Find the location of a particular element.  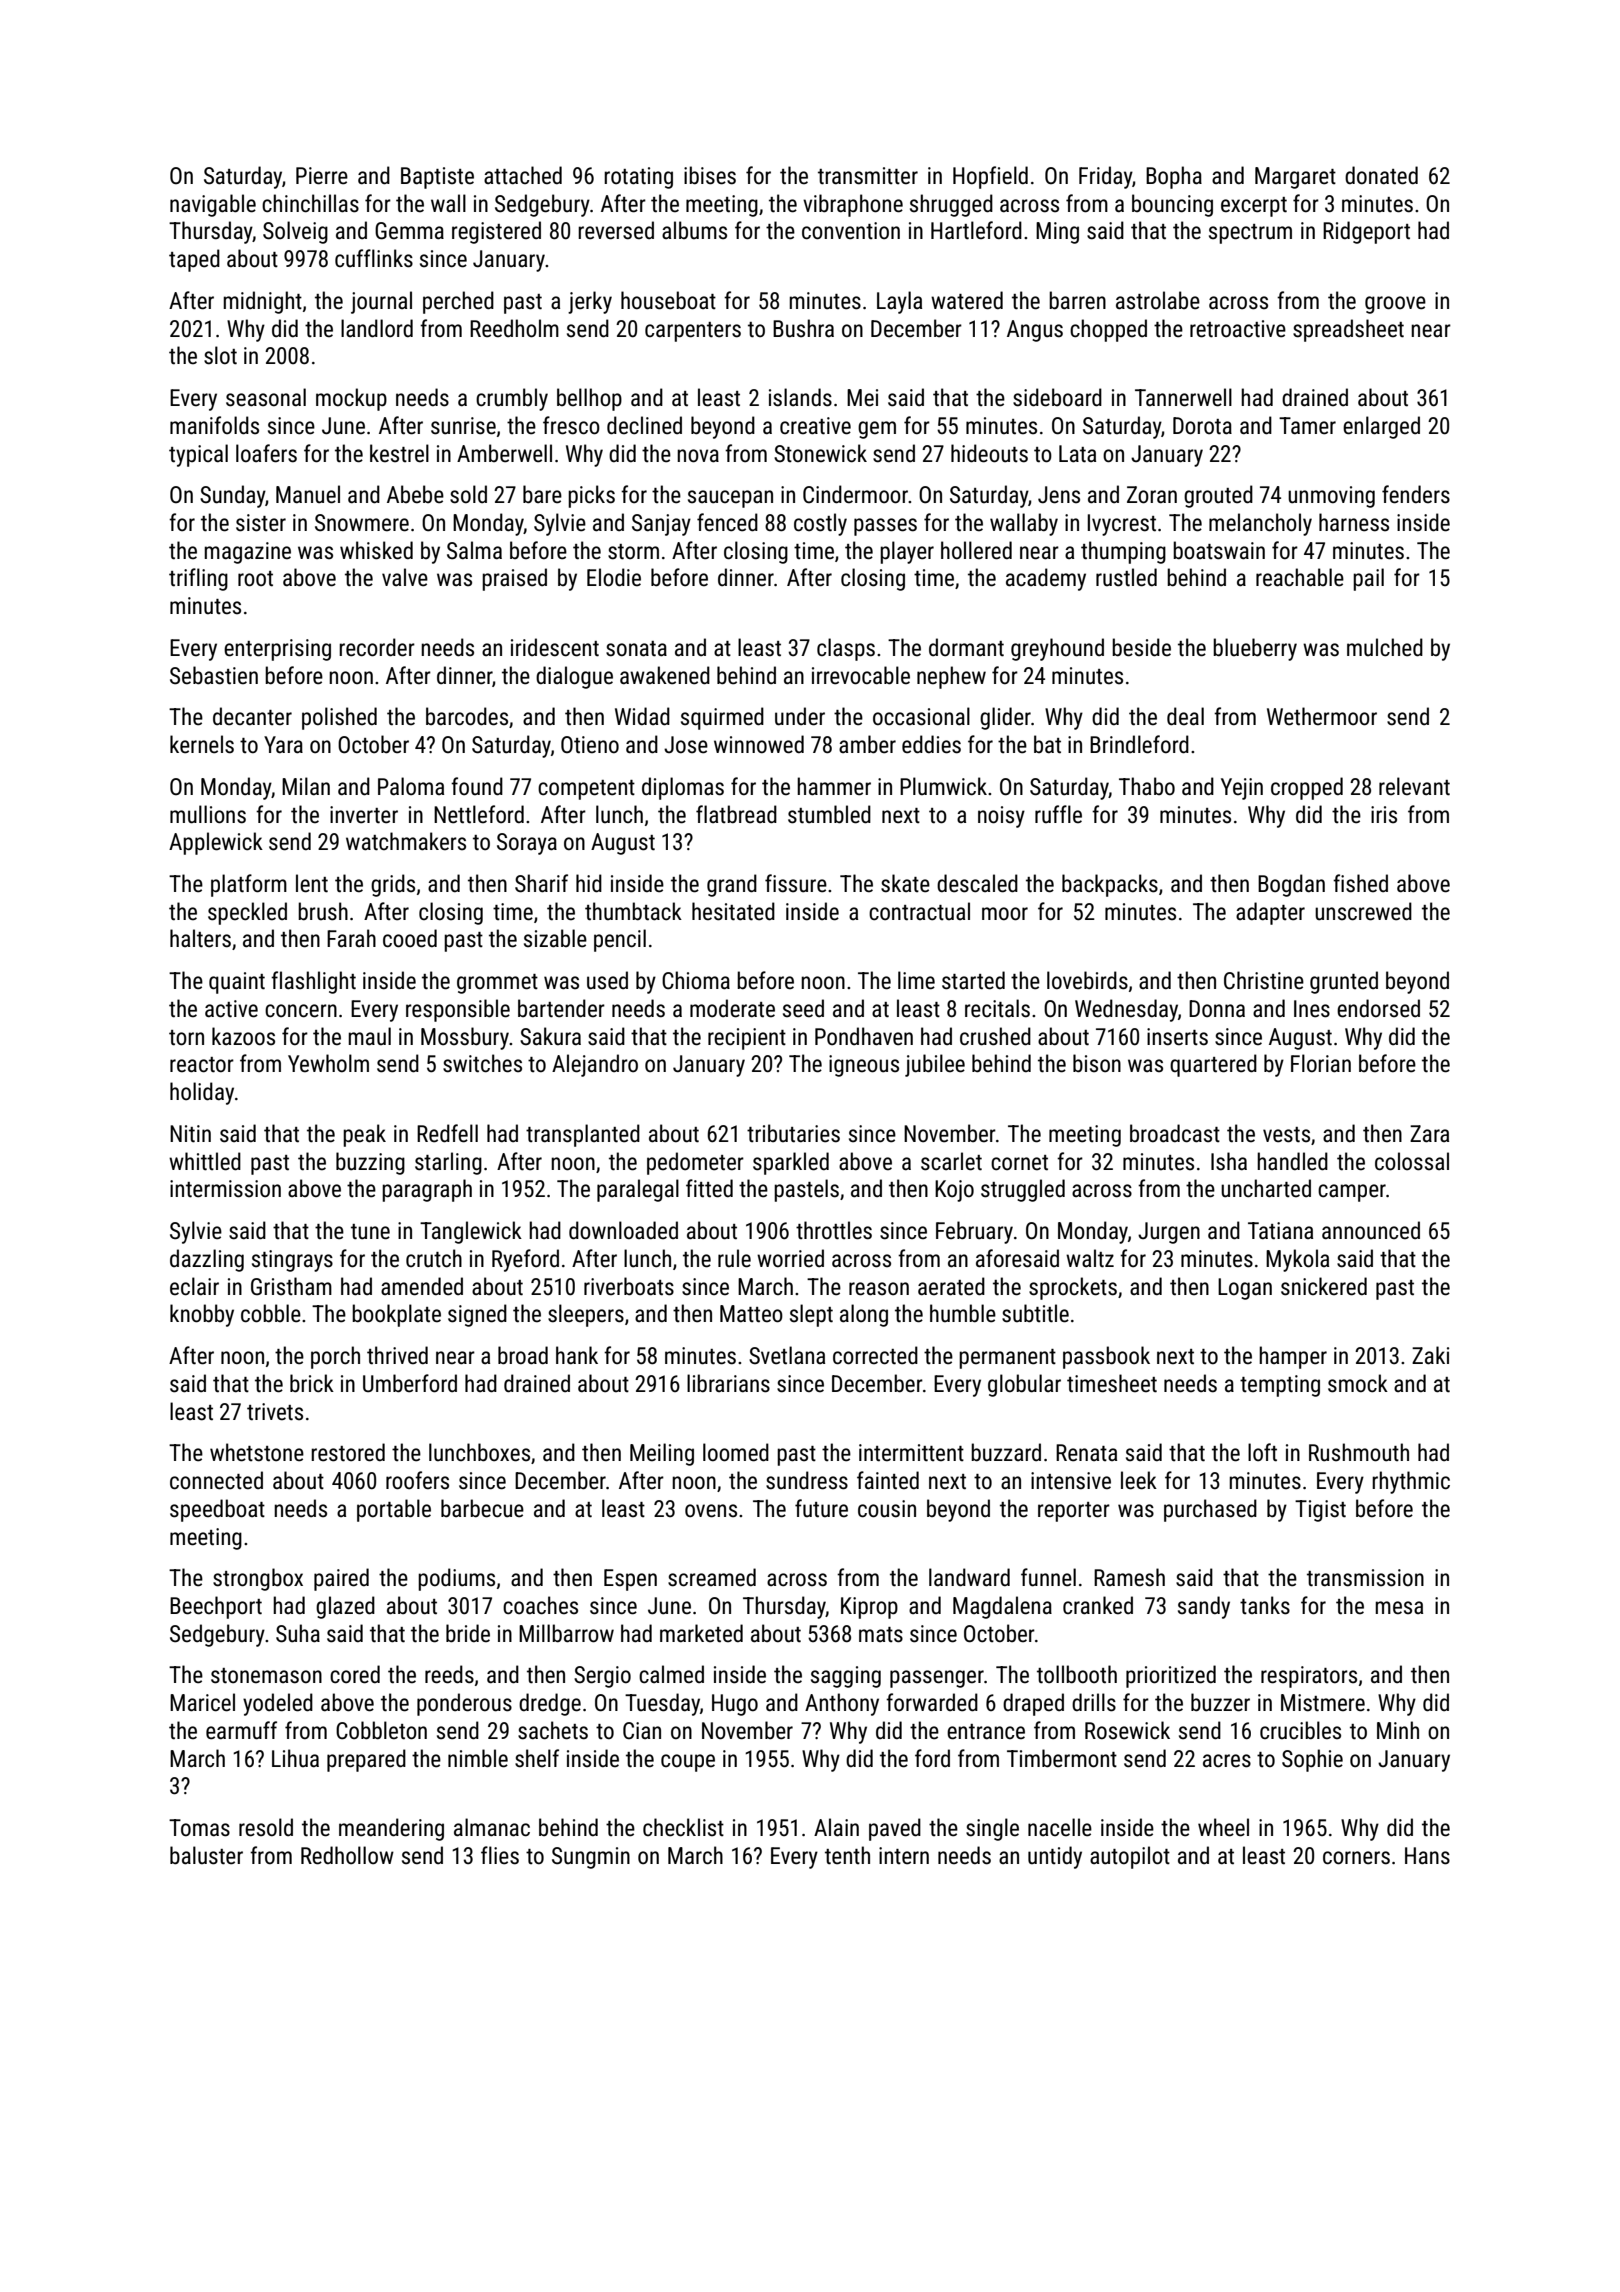

albums is located at coordinates (694, 230).
